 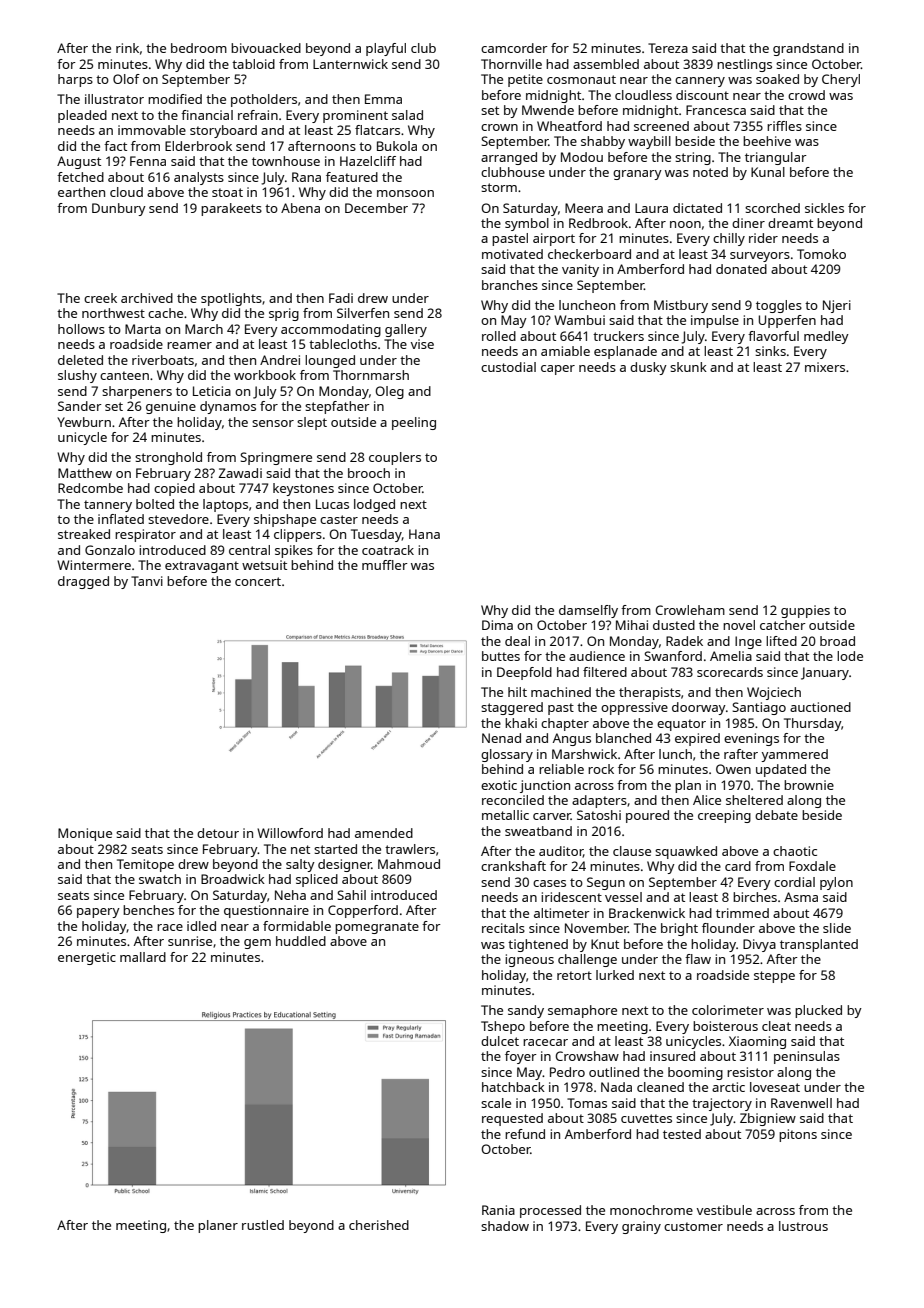 What do you see at coordinates (501, 738) in the screenshot?
I see `Nenad` at bounding box center [501, 738].
